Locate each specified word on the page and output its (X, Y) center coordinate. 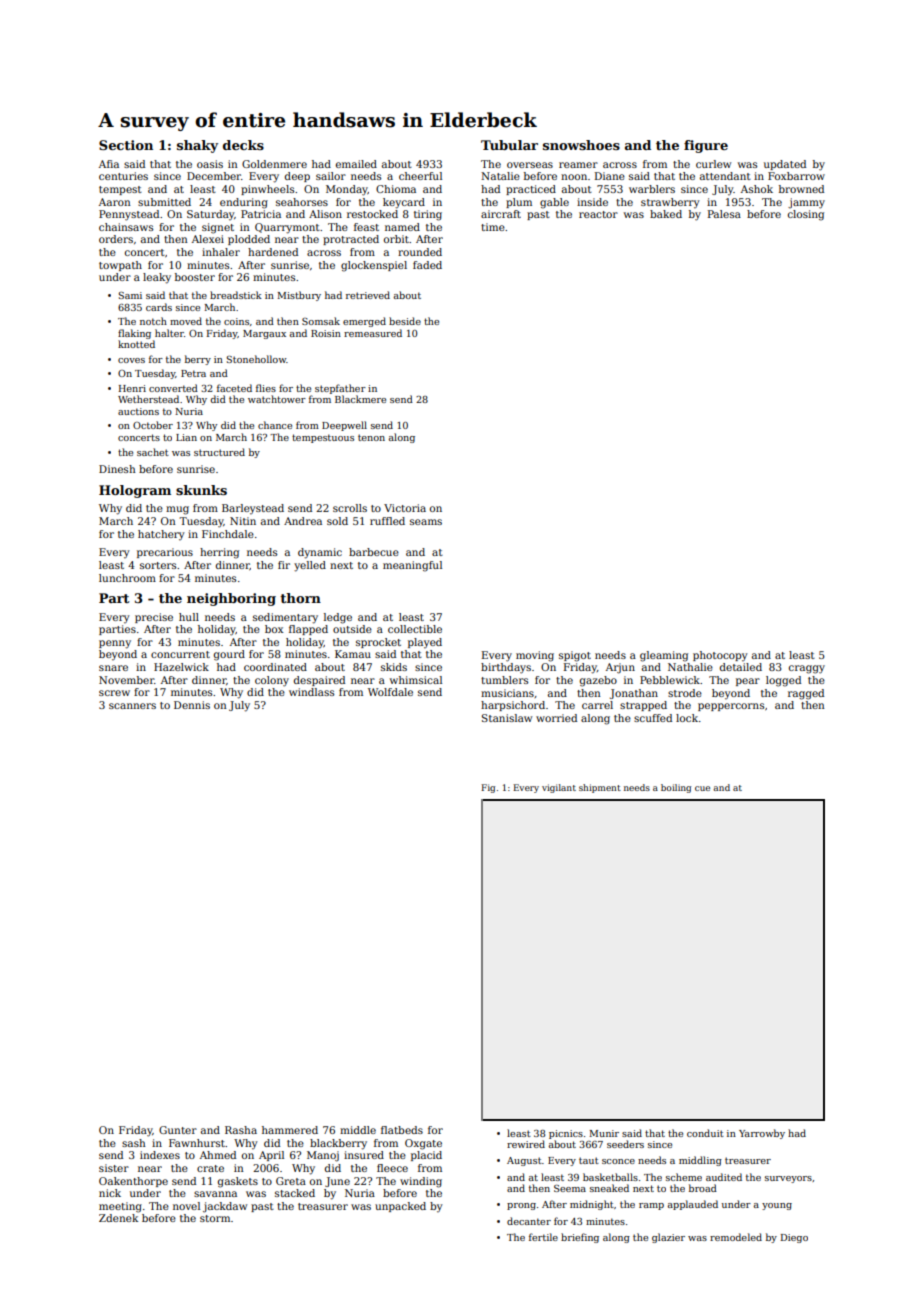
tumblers (504, 680)
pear (748, 682)
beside (405, 321)
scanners (132, 706)
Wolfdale (390, 692)
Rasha (241, 1130)
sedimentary (285, 618)
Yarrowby (762, 1134)
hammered (290, 1130)
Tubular (509, 145)
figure (706, 146)
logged (783, 681)
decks (243, 145)
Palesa (724, 214)
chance (275, 425)
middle (358, 1130)
